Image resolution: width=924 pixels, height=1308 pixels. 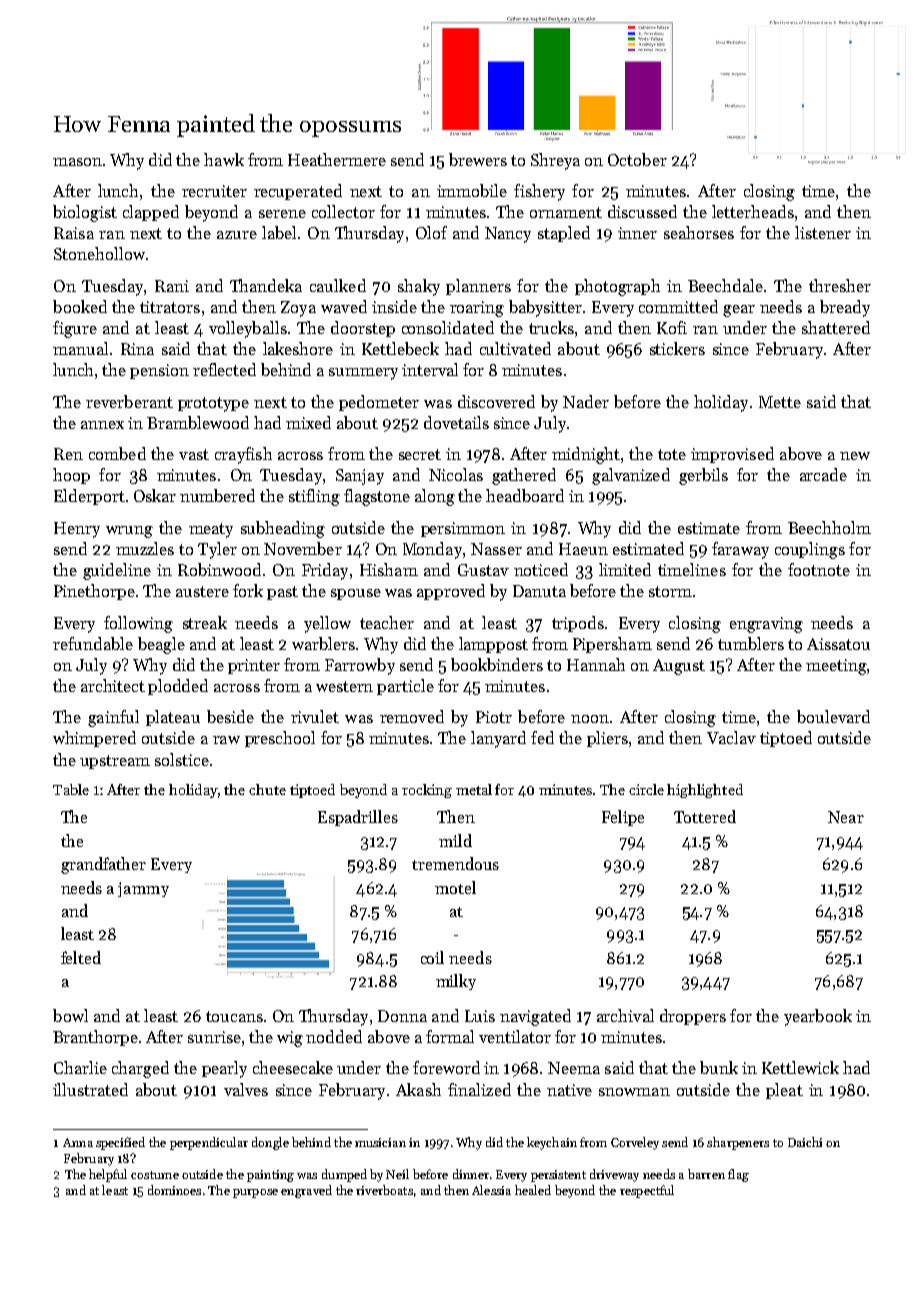 I want to click on Shreya, so click(x=555, y=161).
